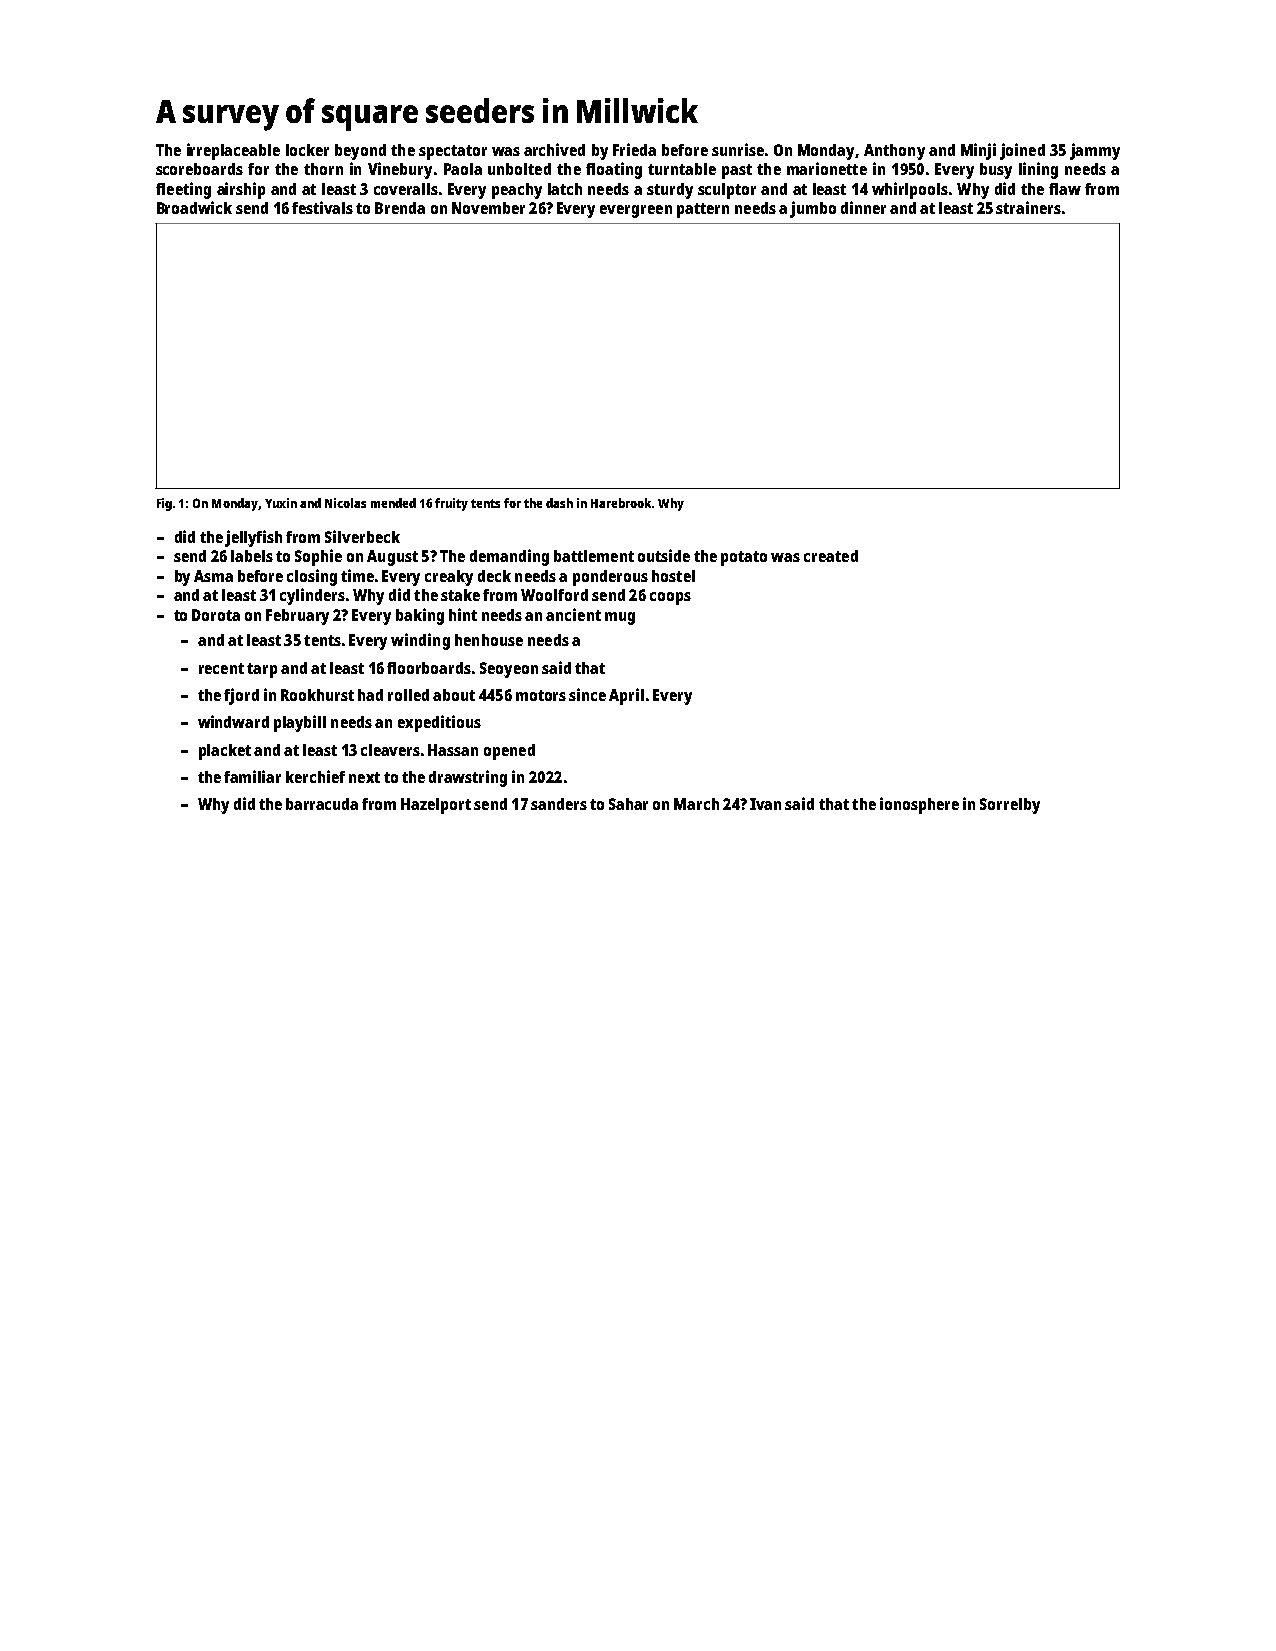 The image size is (1276, 1651). Describe the element at coordinates (673, 576) in the screenshot. I see `hostel` at that location.
